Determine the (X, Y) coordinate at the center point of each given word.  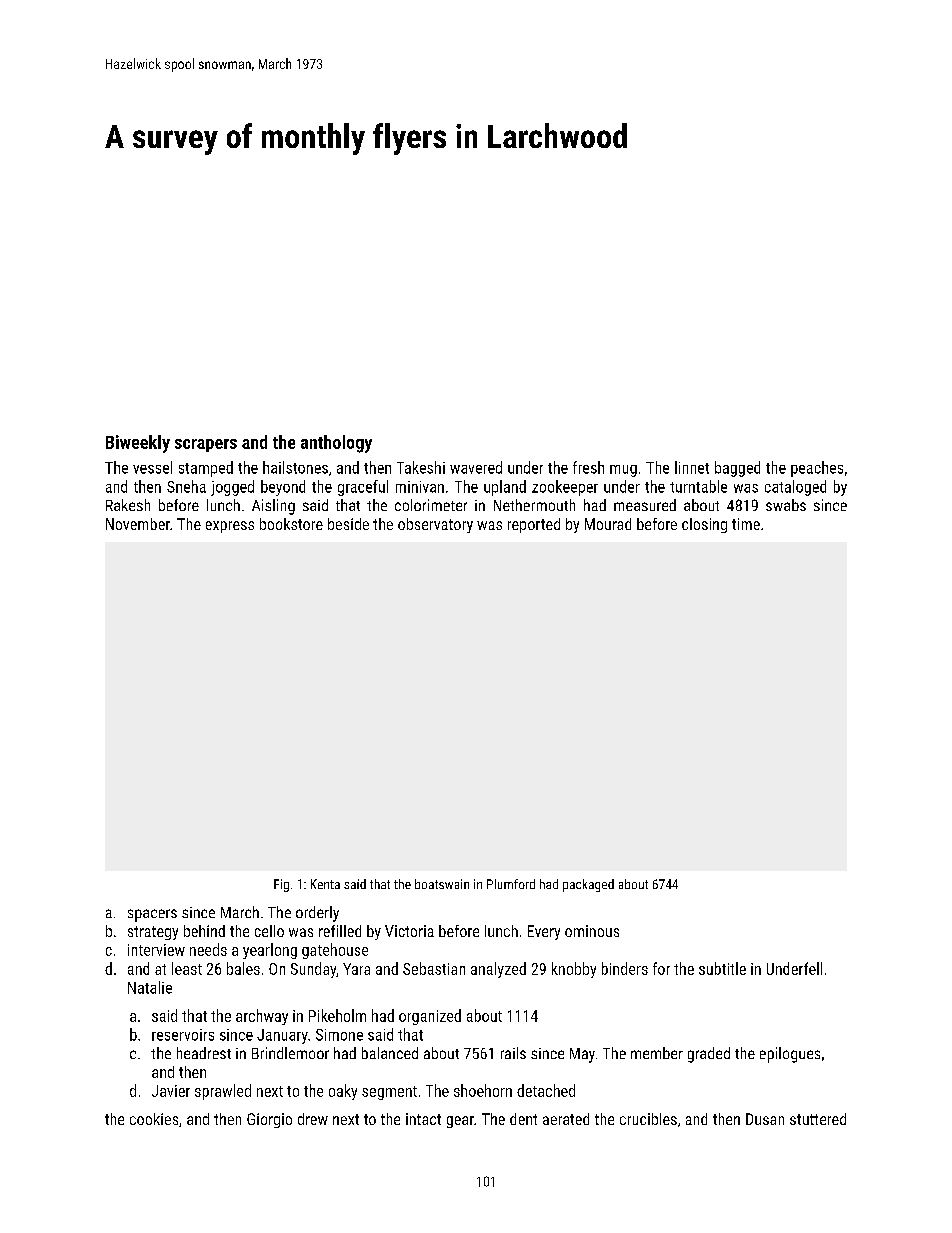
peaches (817, 469)
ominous (592, 931)
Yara (356, 969)
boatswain (442, 884)
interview (156, 950)
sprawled (223, 1092)
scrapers (206, 445)
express (230, 527)
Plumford (511, 884)
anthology (336, 444)
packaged (588, 885)
